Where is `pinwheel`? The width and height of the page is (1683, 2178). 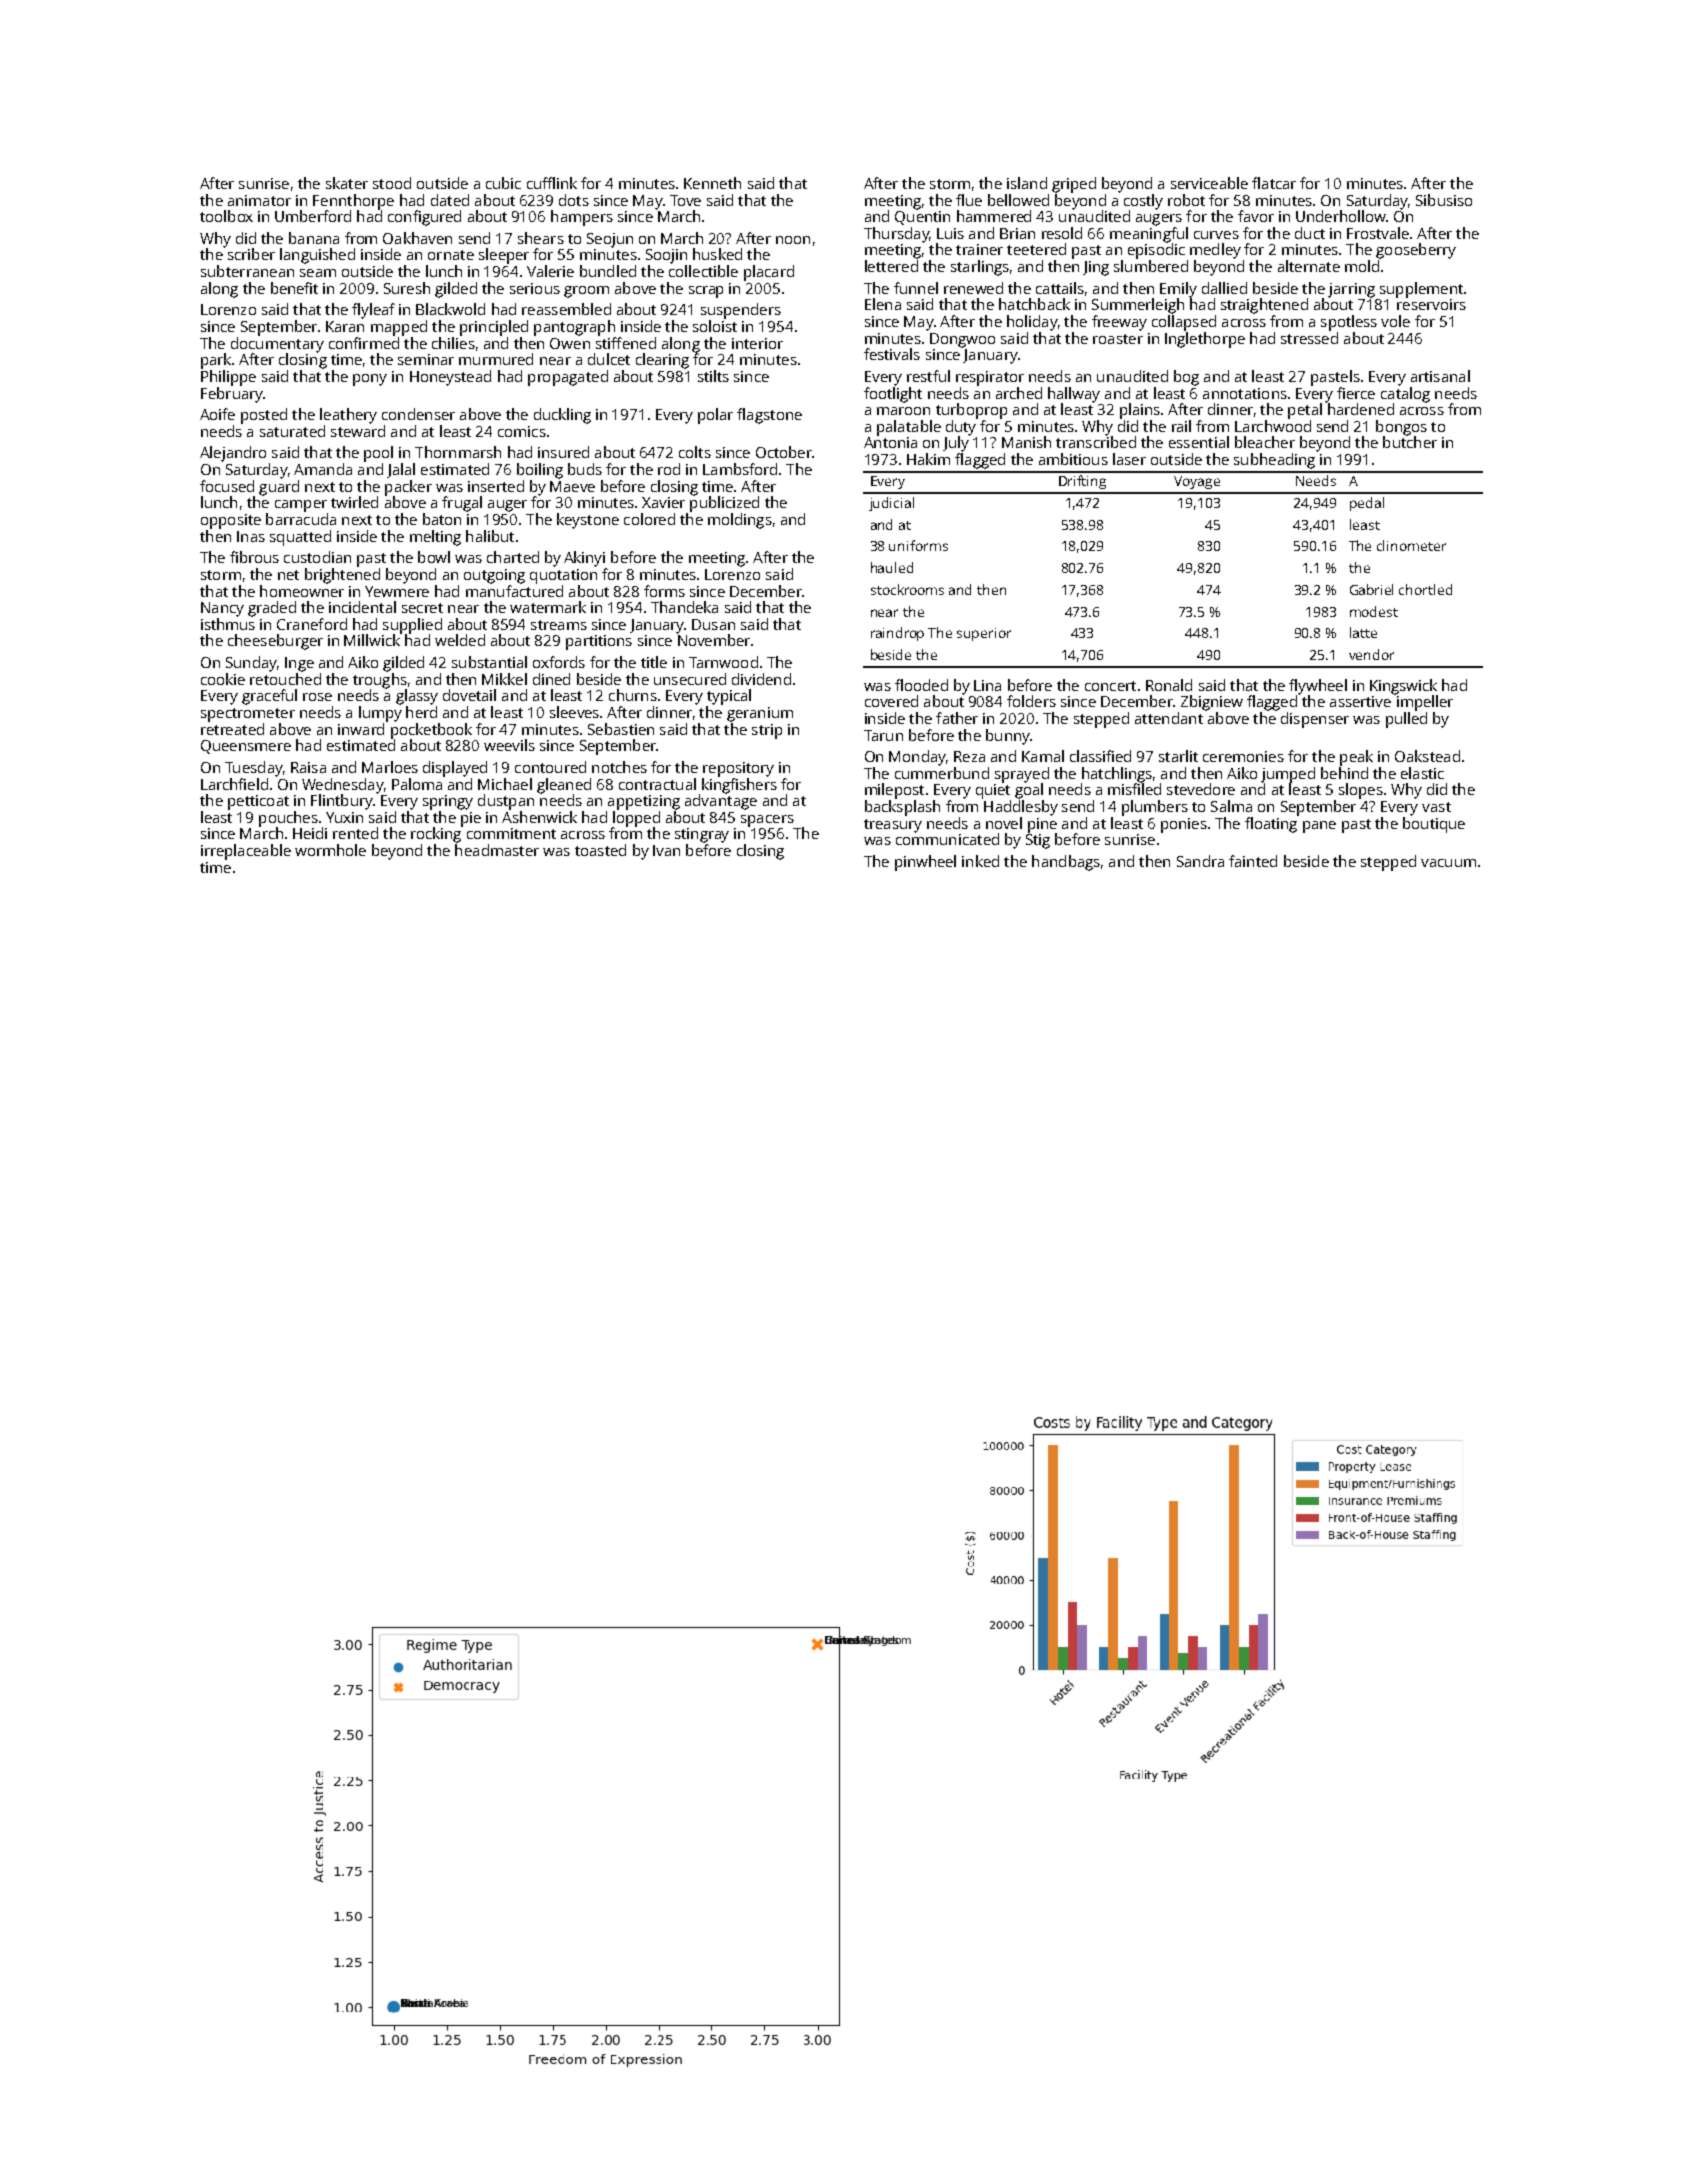
pinwheel is located at coordinates (925, 863).
